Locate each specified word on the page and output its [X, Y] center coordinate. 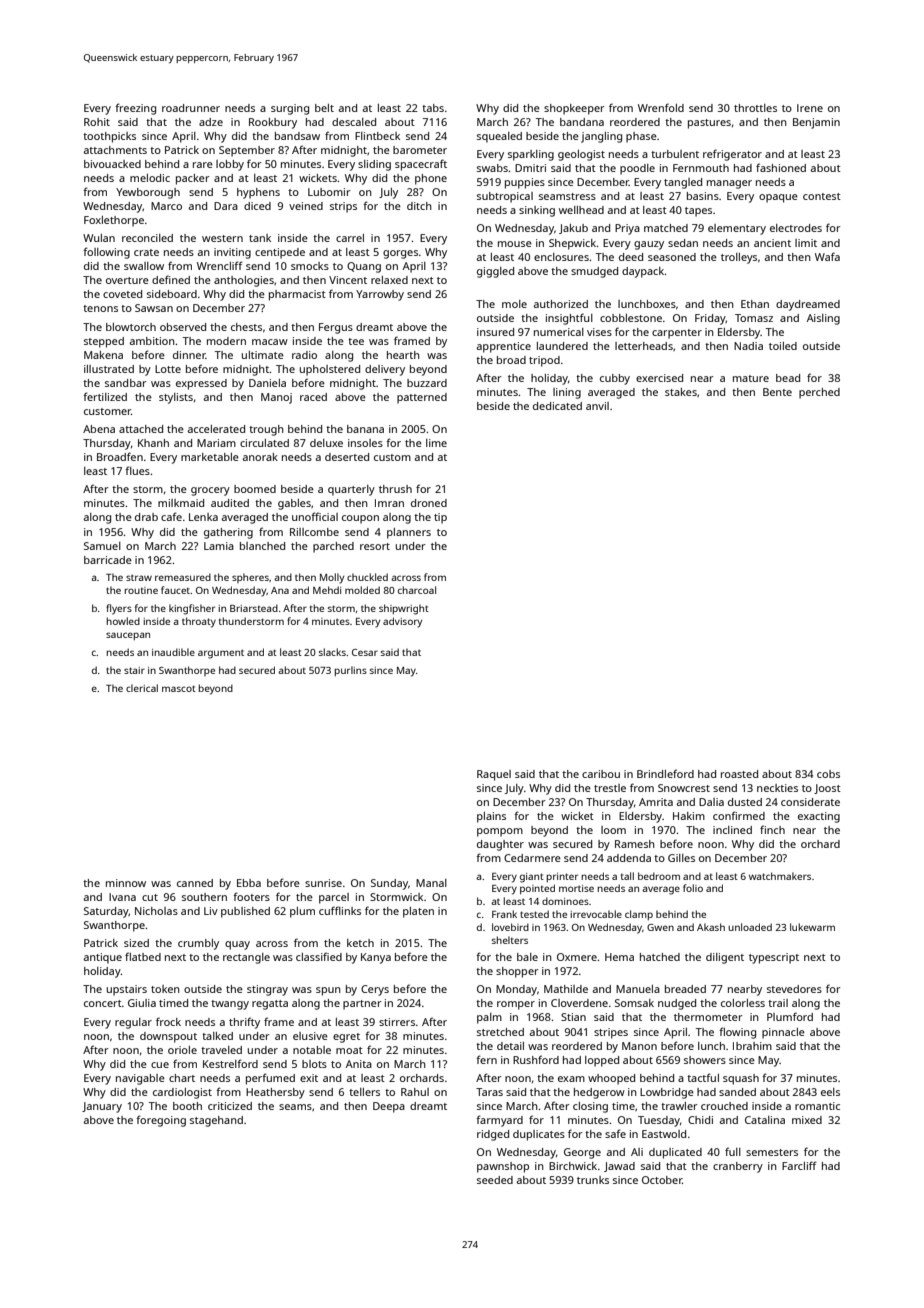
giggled [495, 272]
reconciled [147, 238]
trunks [593, 1180]
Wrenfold [661, 107]
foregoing [161, 1121]
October [662, 1180]
